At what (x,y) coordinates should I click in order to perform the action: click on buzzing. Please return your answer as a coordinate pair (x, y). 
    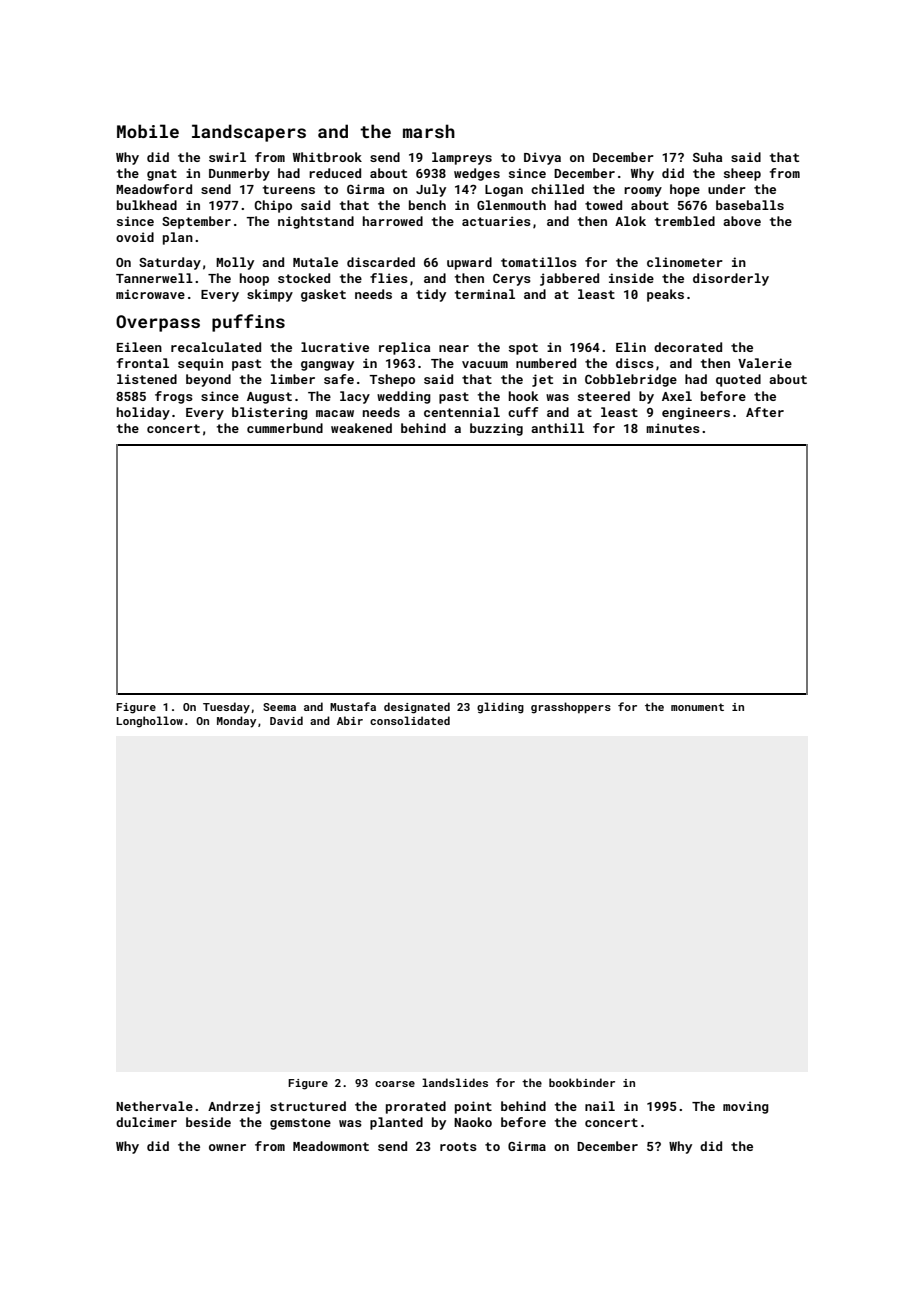
    Looking at the image, I should click on (496, 429).
